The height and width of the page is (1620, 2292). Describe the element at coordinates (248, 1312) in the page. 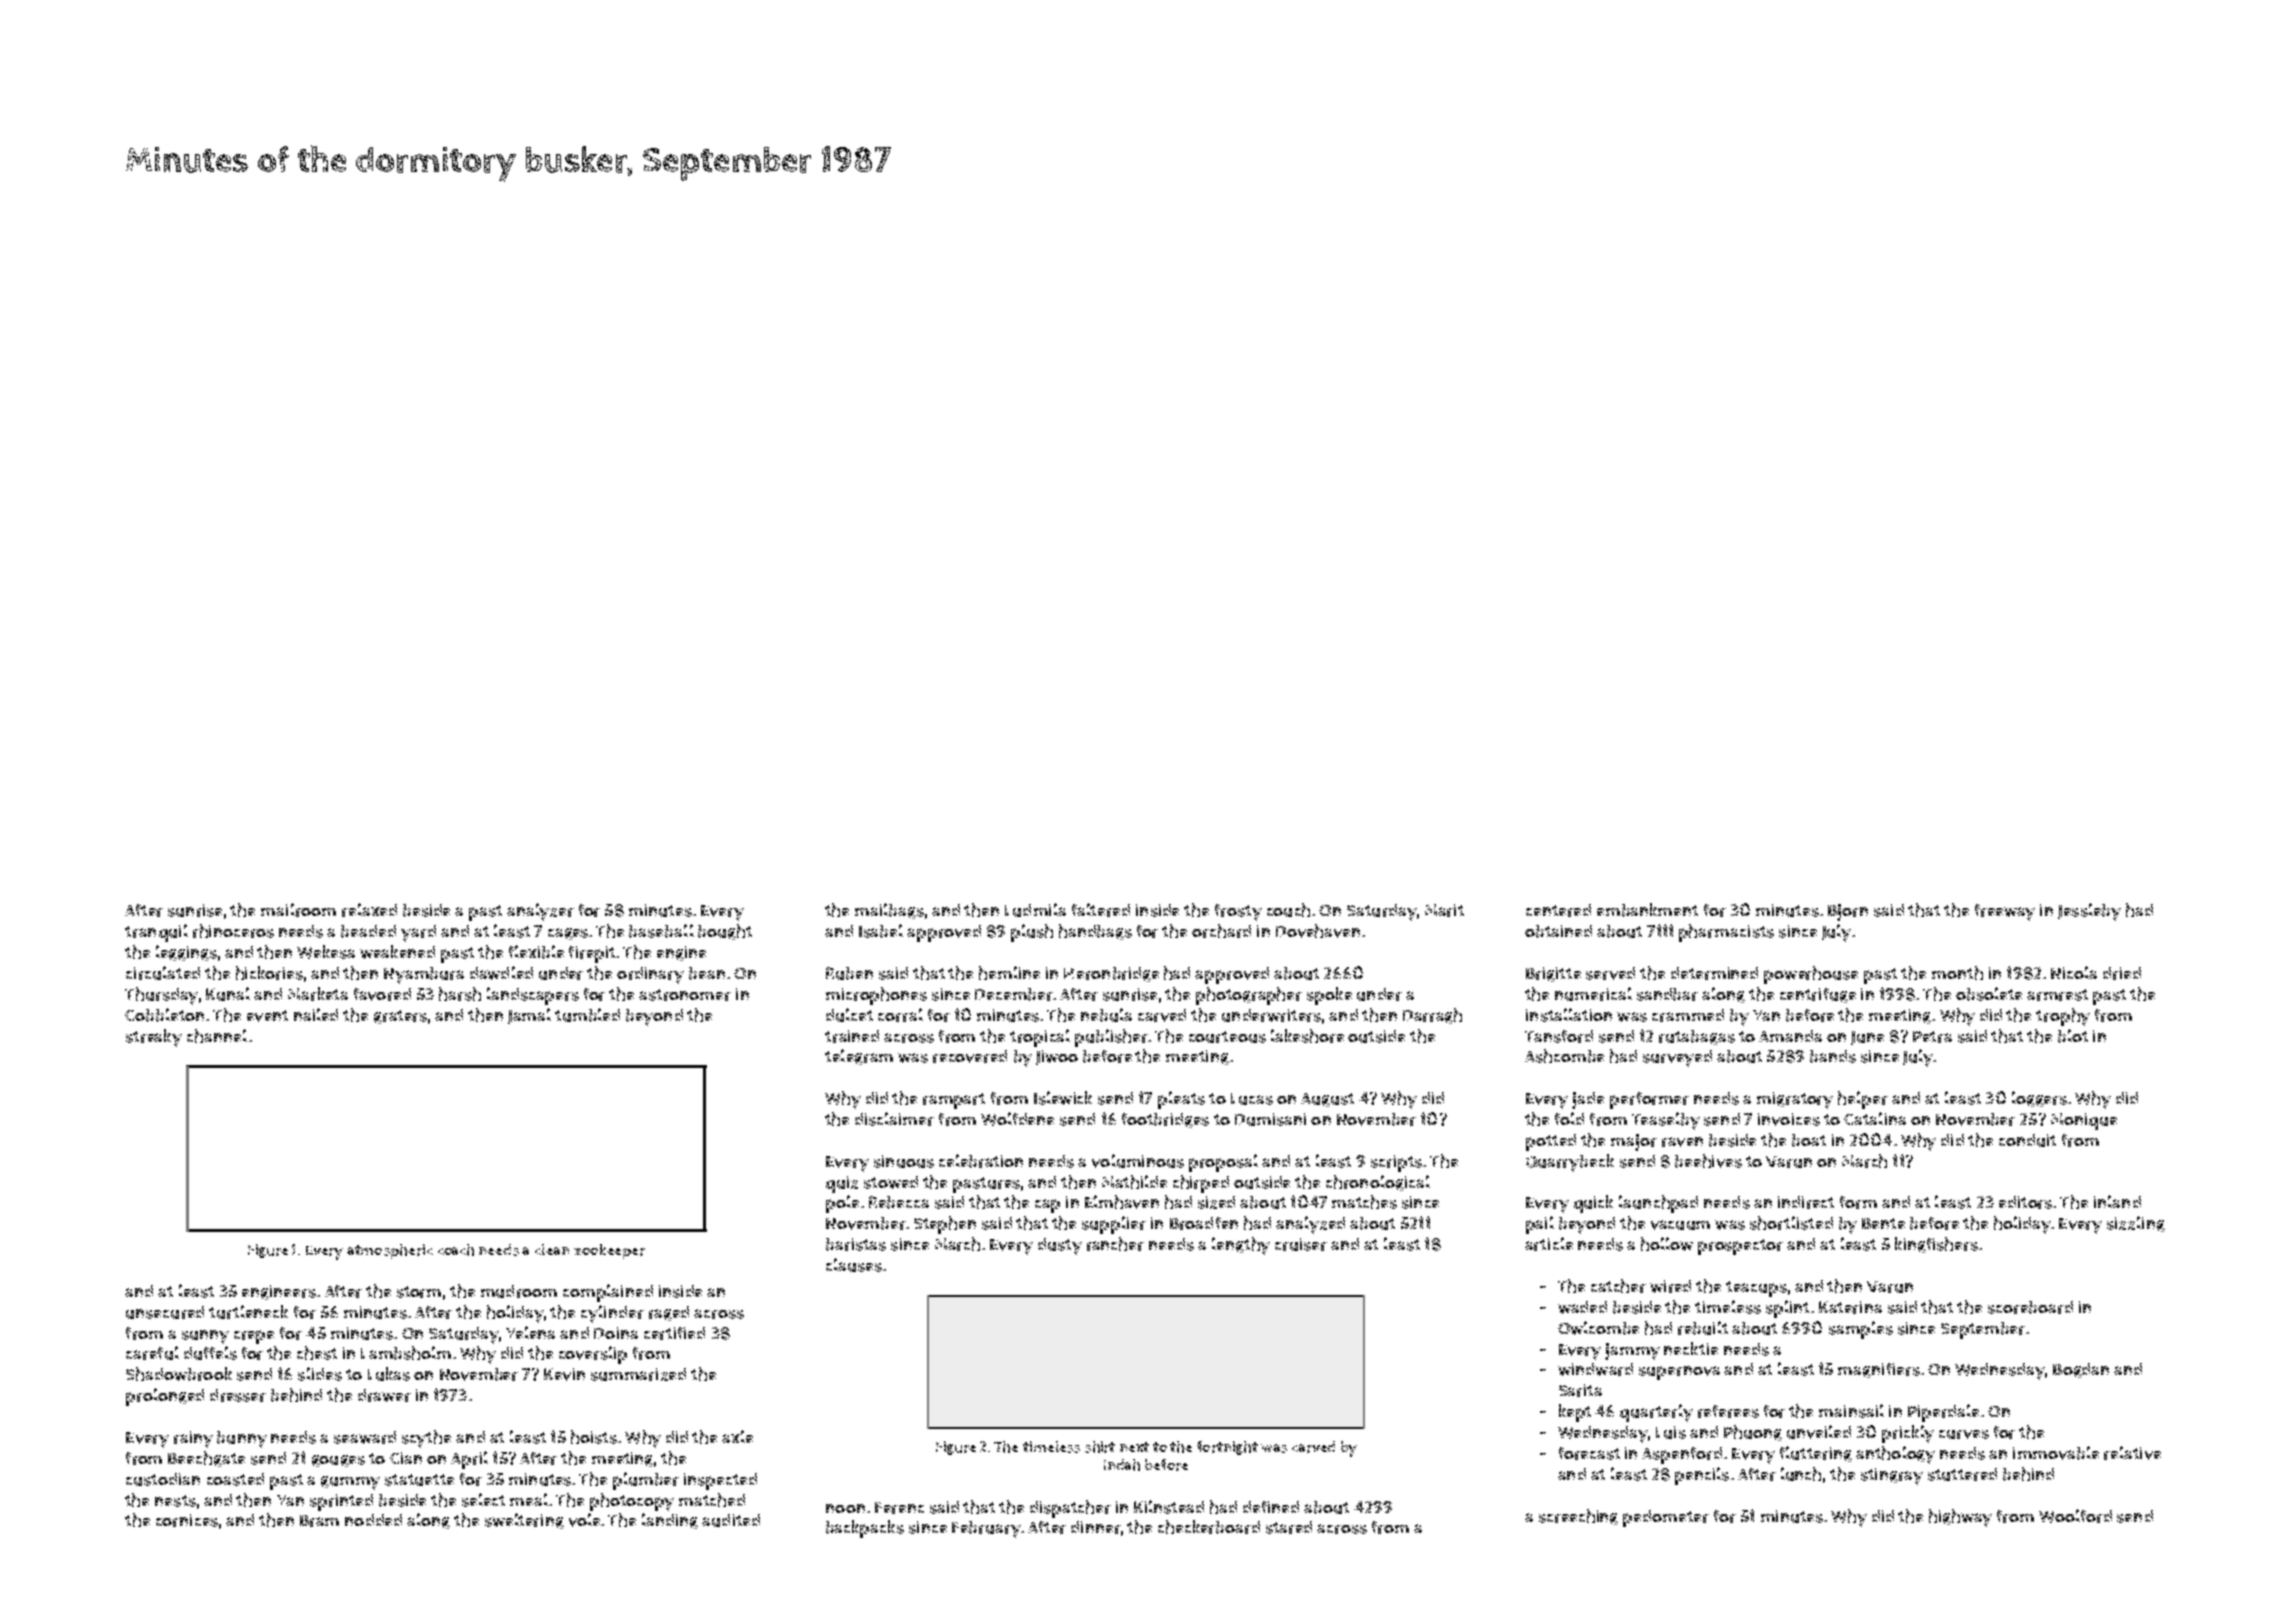

I see `turtleneck` at that location.
